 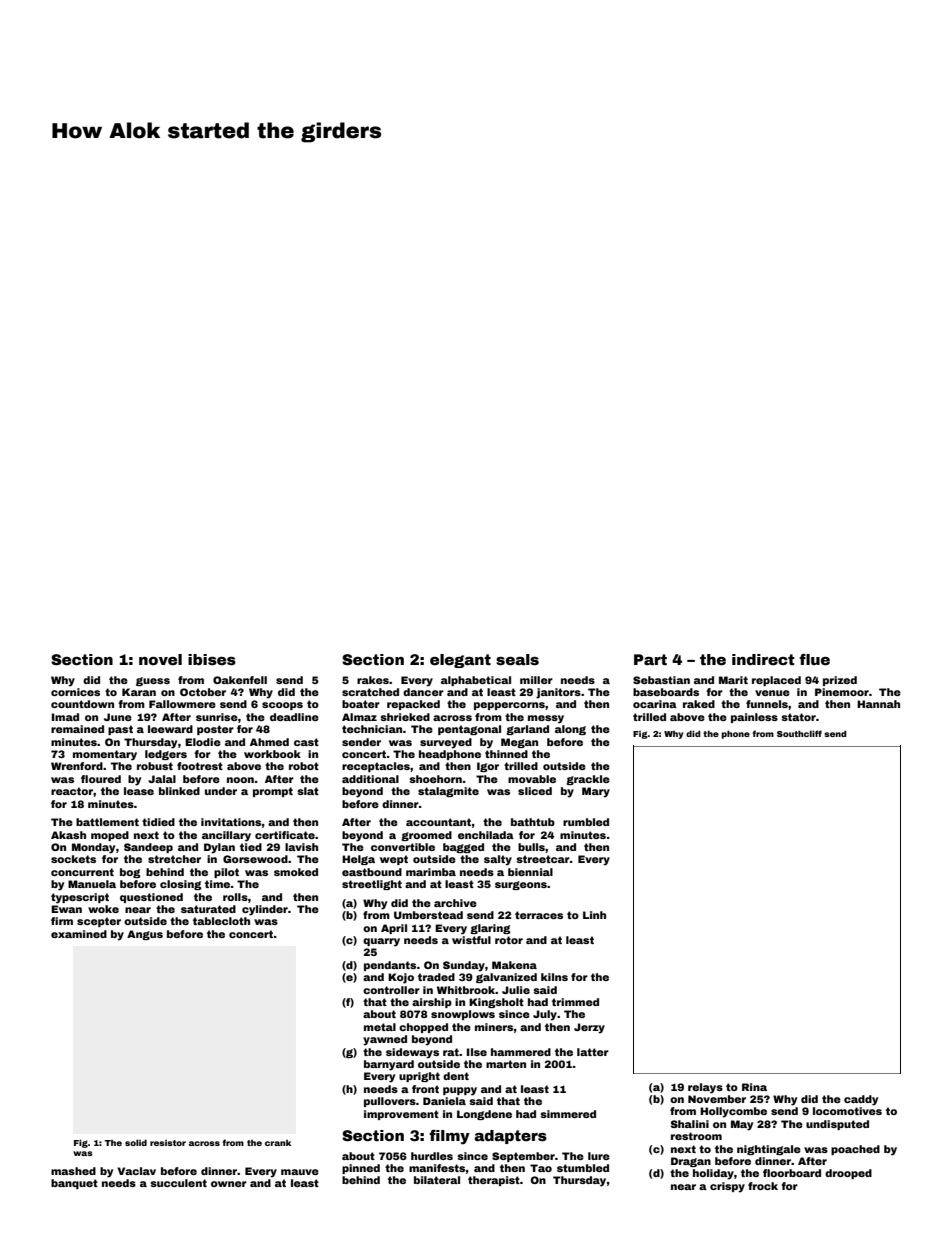 What do you see at coordinates (494, 1181) in the screenshot?
I see `therapist` at bounding box center [494, 1181].
